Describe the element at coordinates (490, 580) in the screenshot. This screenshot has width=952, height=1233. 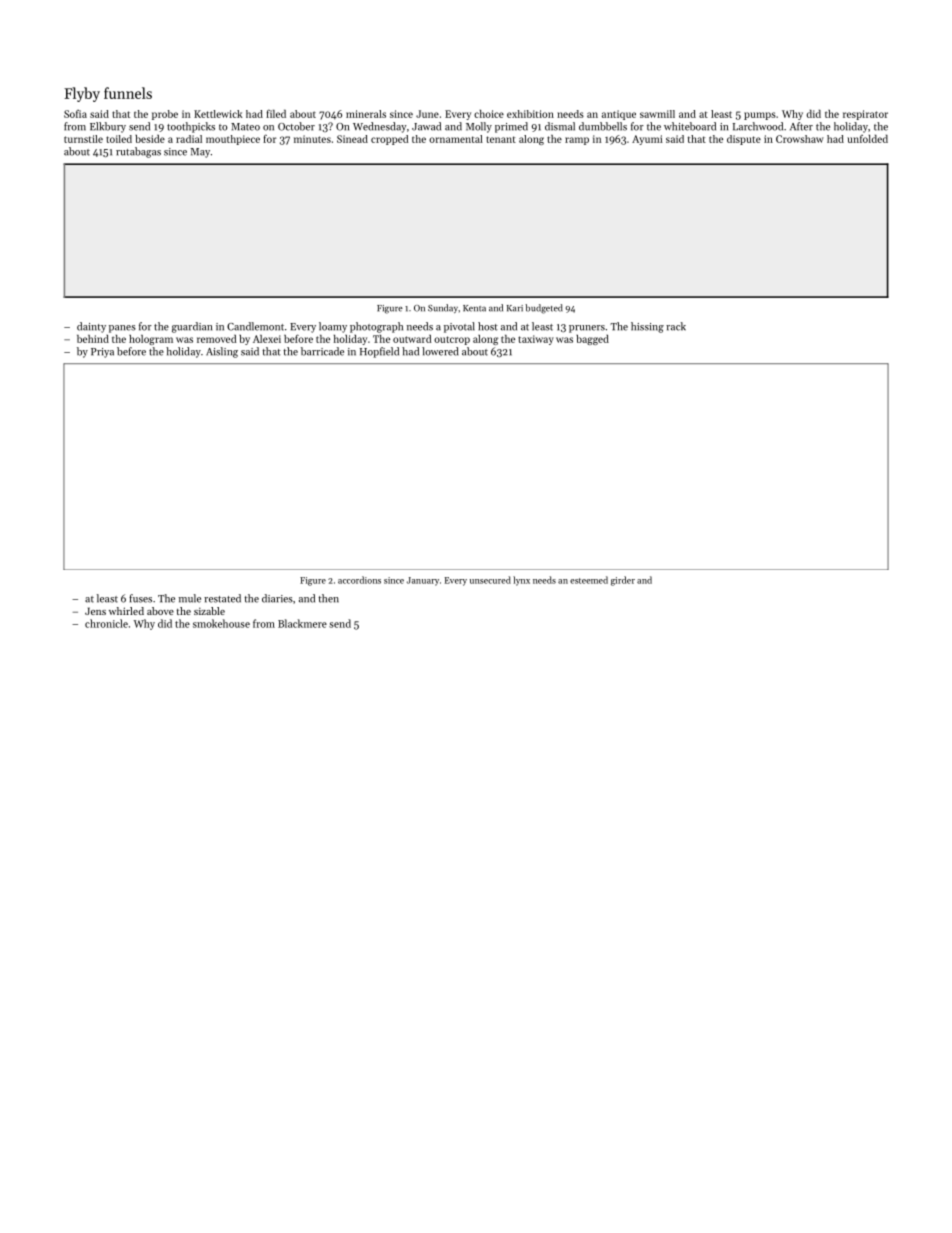
I see `unsecured` at that location.
